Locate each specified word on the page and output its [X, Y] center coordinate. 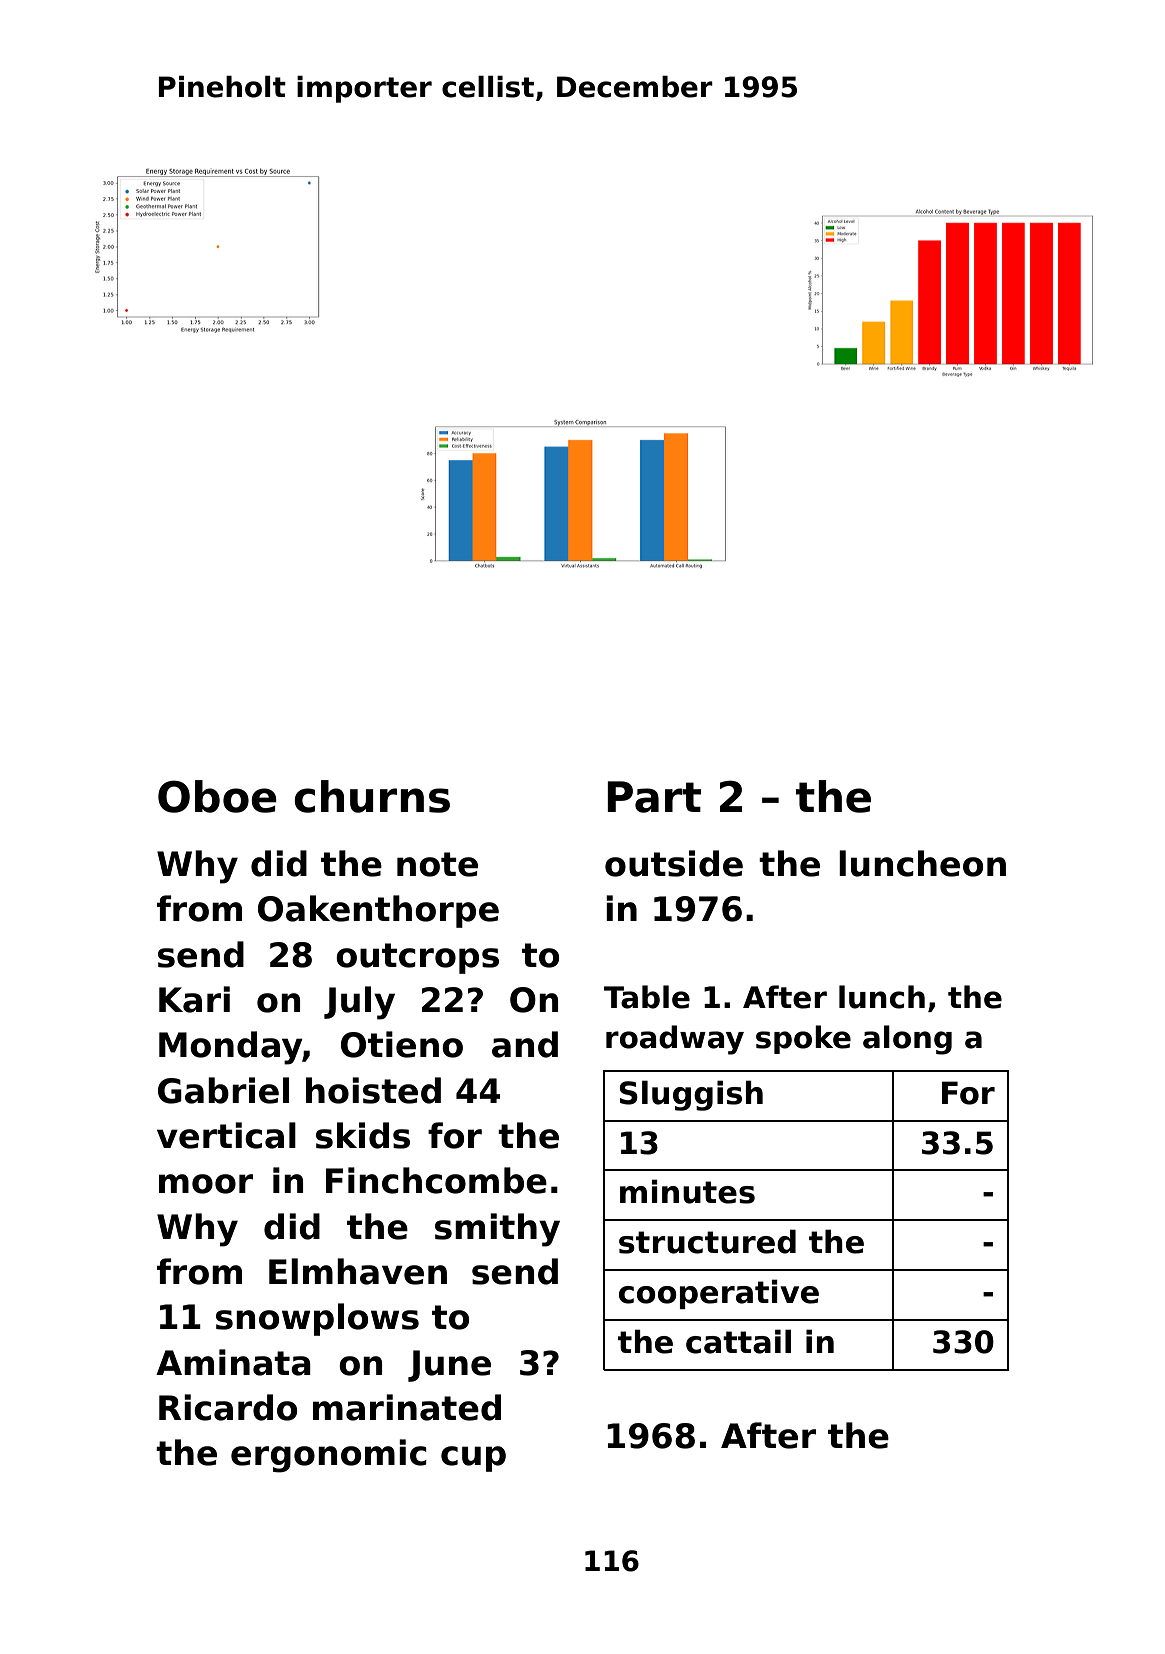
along [907, 1040]
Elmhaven [358, 1271]
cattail [738, 1341]
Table [647, 997]
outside [674, 863]
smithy [497, 1230]
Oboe [217, 796]
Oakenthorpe [378, 911]
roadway [675, 1040]
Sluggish [691, 1095]
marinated [407, 1407]
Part [654, 797]
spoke [803, 1039]
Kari [194, 999]
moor [206, 1184]
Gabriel [223, 1090]
